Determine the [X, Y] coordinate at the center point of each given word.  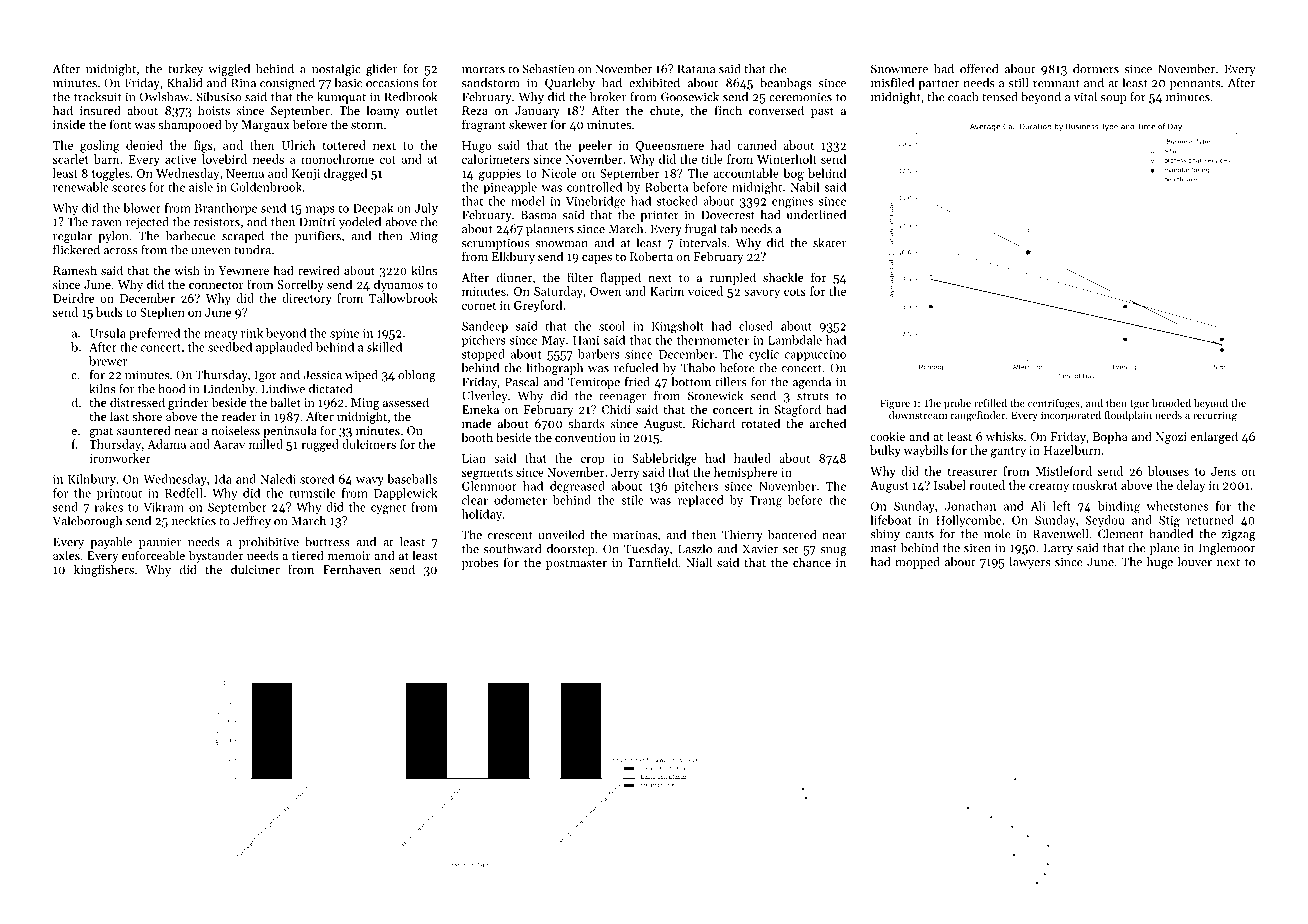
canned [757, 145]
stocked [677, 201]
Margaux [265, 126]
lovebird [224, 159]
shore [147, 416]
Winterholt [787, 159]
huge [1160, 563]
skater [829, 243]
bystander [216, 556]
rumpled [733, 278]
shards [586, 423]
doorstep [571, 550]
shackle [783, 277]
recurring [1215, 416]
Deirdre [73, 298]
